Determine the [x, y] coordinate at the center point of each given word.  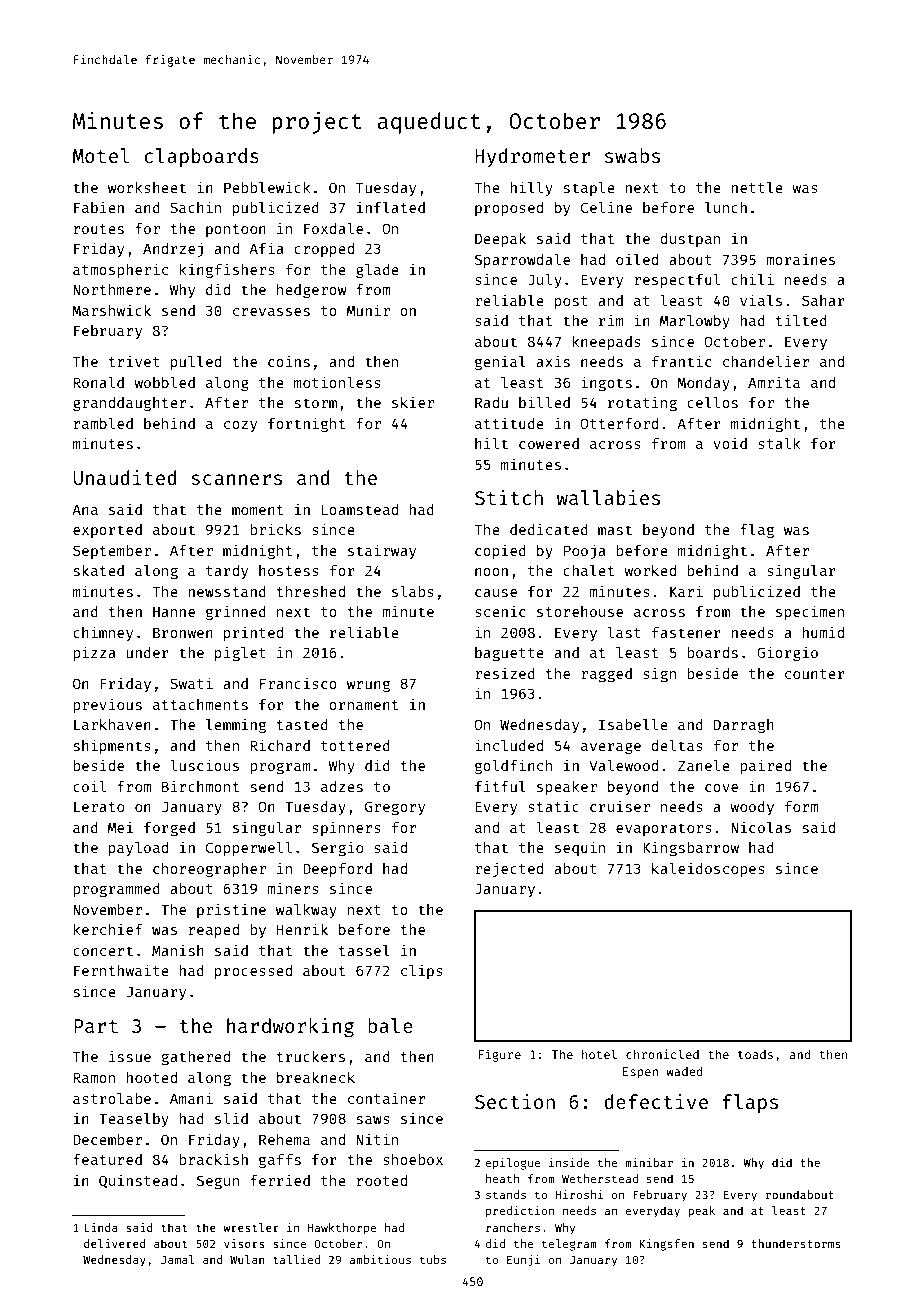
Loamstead [360, 509]
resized [505, 673]
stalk [779, 443]
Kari [686, 591]
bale [390, 1025]
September [112, 552]
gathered [195, 1058]
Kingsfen [667, 1245]
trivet [134, 361]
